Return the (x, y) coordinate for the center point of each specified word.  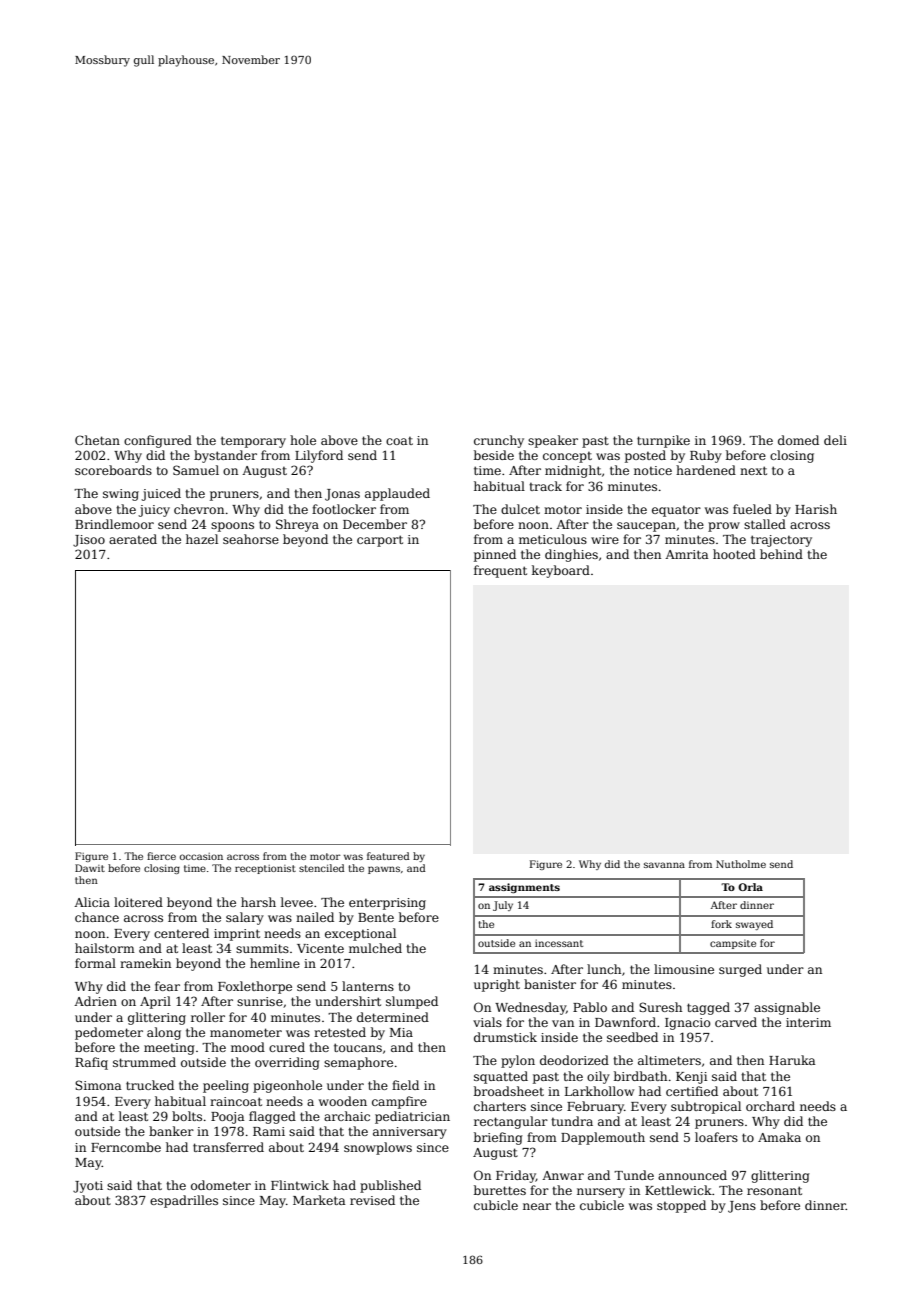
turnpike (663, 441)
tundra (572, 1121)
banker (171, 1131)
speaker (553, 441)
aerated (133, 539)
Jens (742, 1207)
